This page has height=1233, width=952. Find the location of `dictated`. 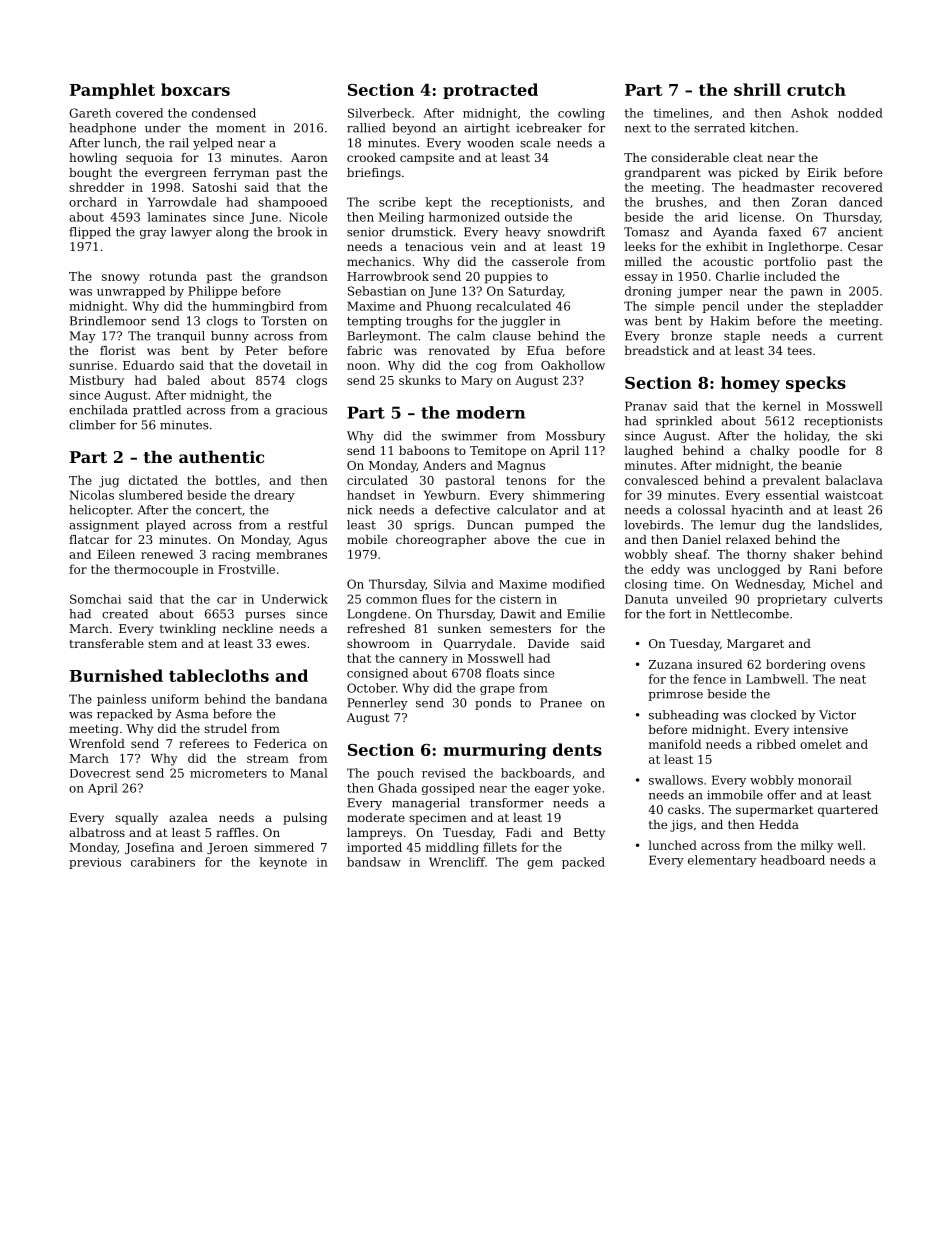

dictated is located at coordinates (153, 480).
